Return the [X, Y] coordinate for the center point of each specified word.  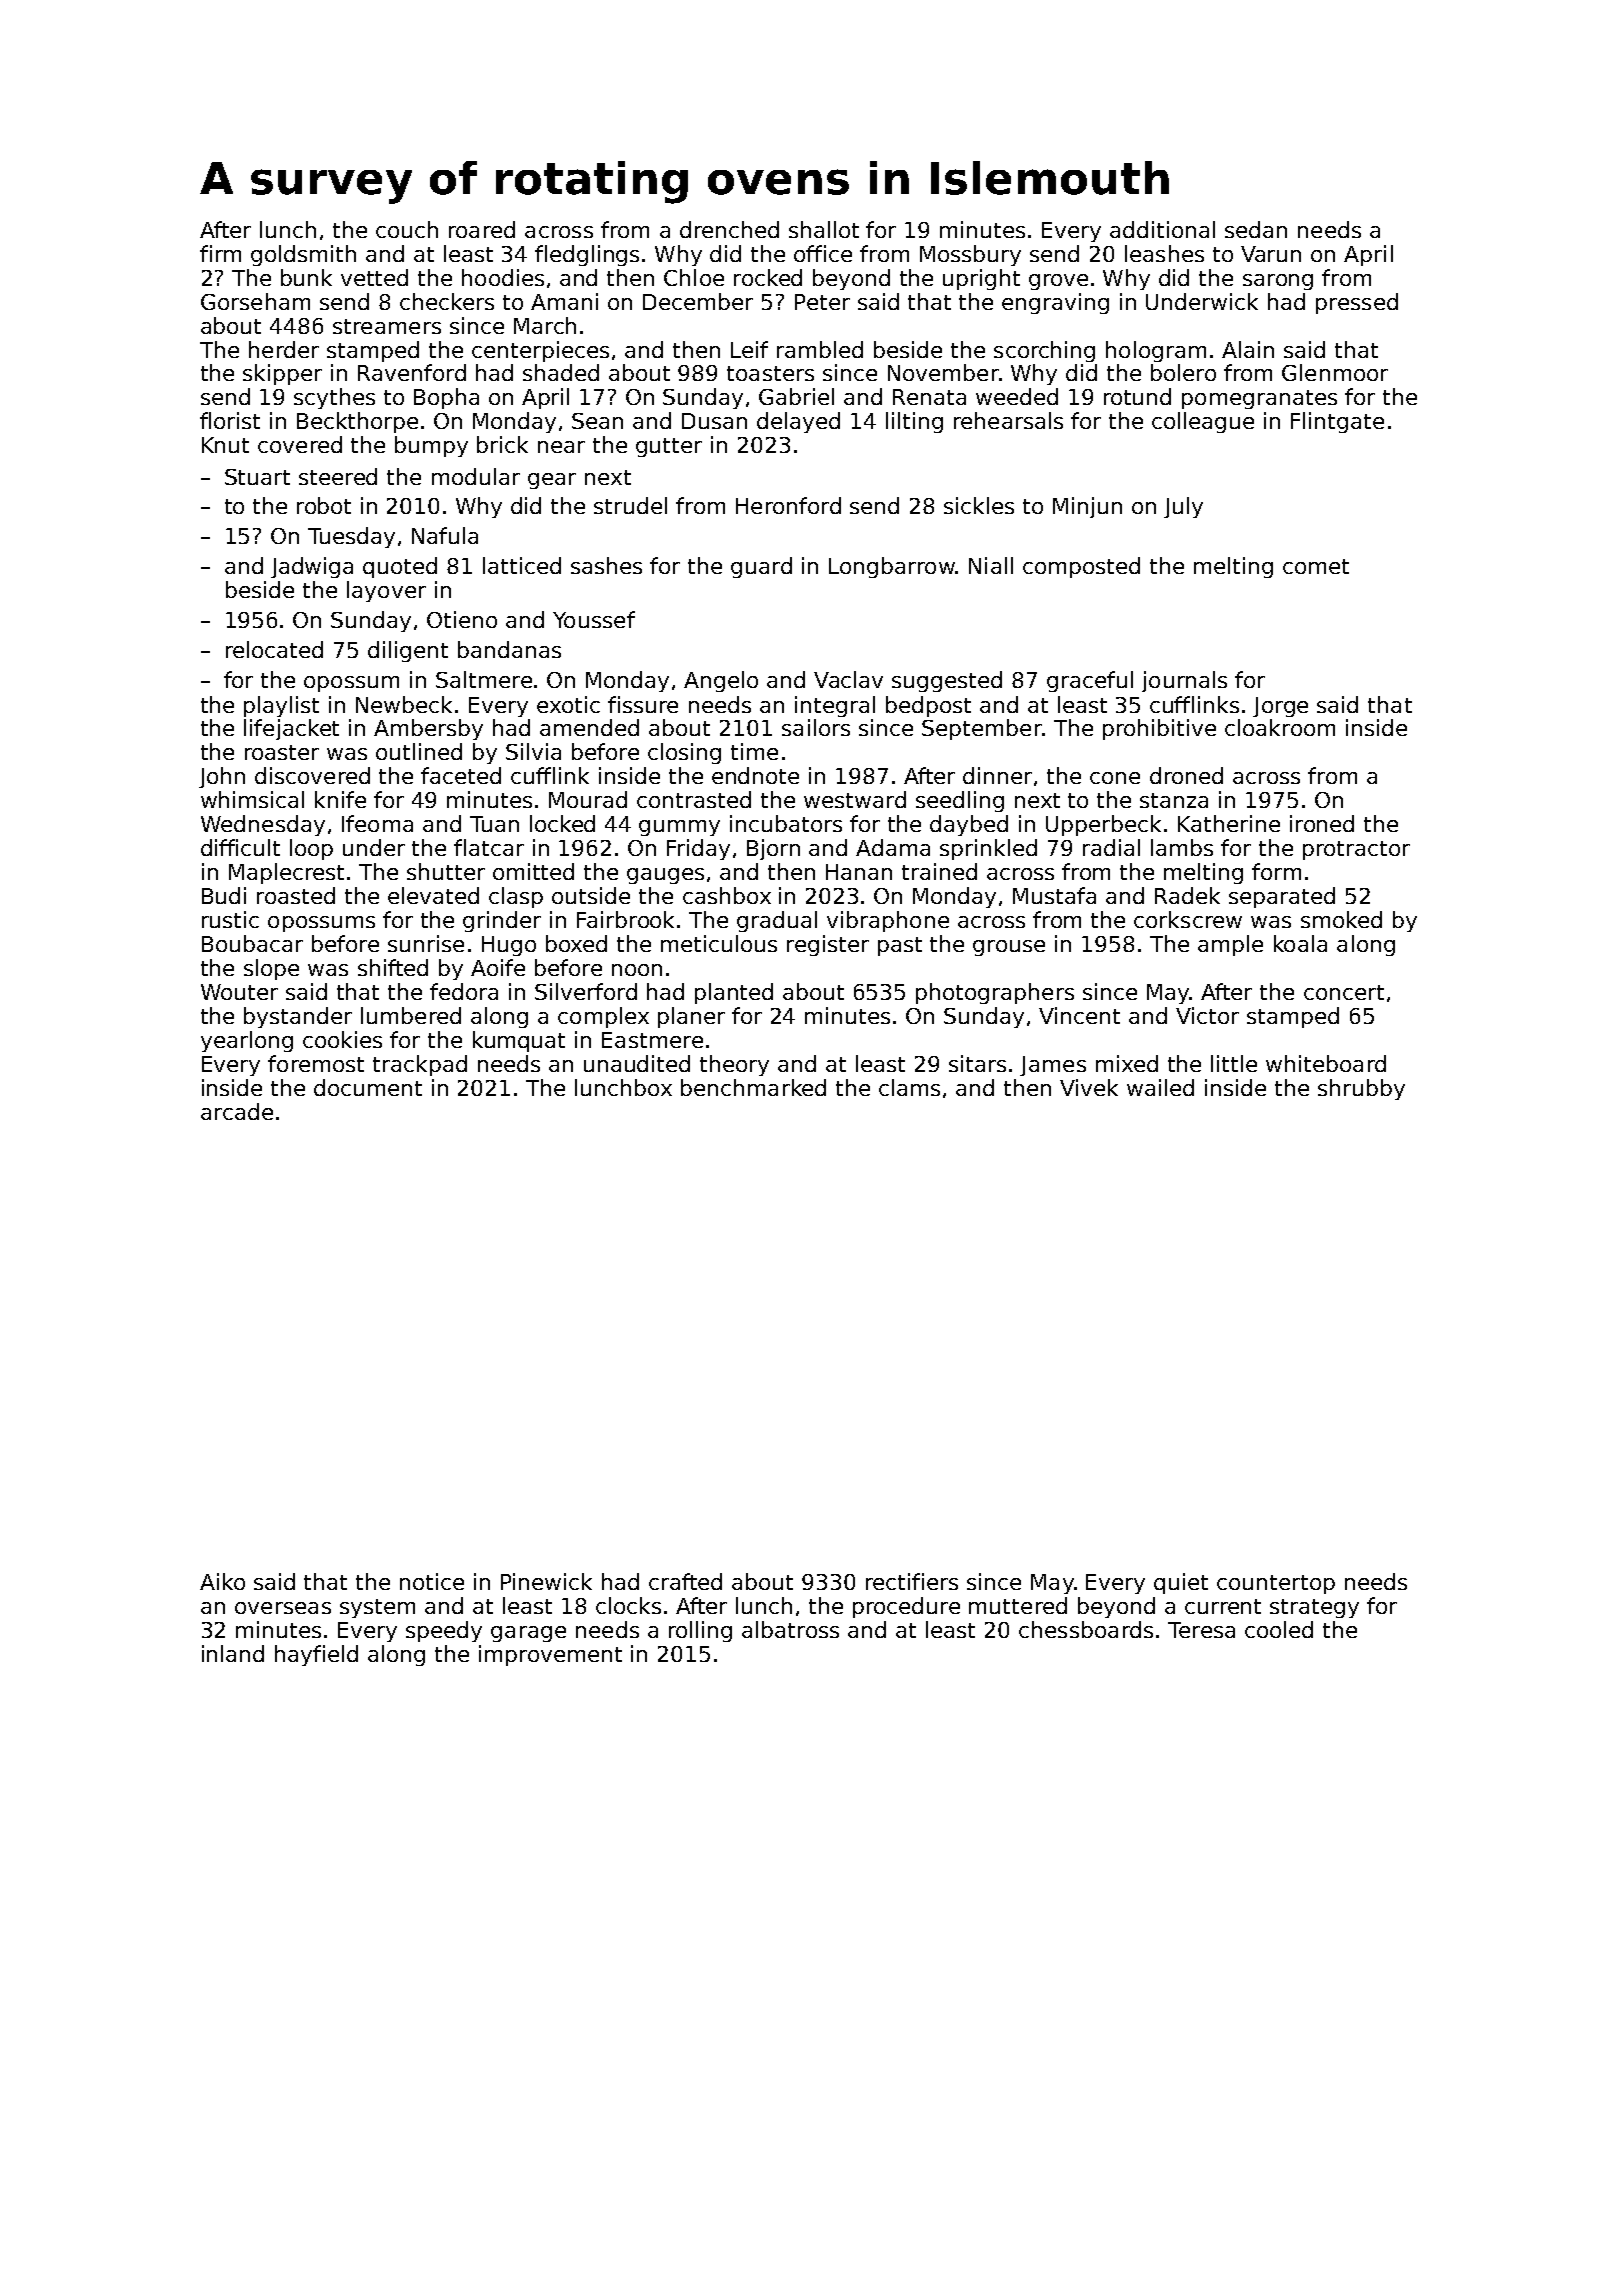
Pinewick [546, 1581]
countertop [1276, 1584]
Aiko [222, 1581]
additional [1162, 229]
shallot [824, 229]
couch [407, 229]
